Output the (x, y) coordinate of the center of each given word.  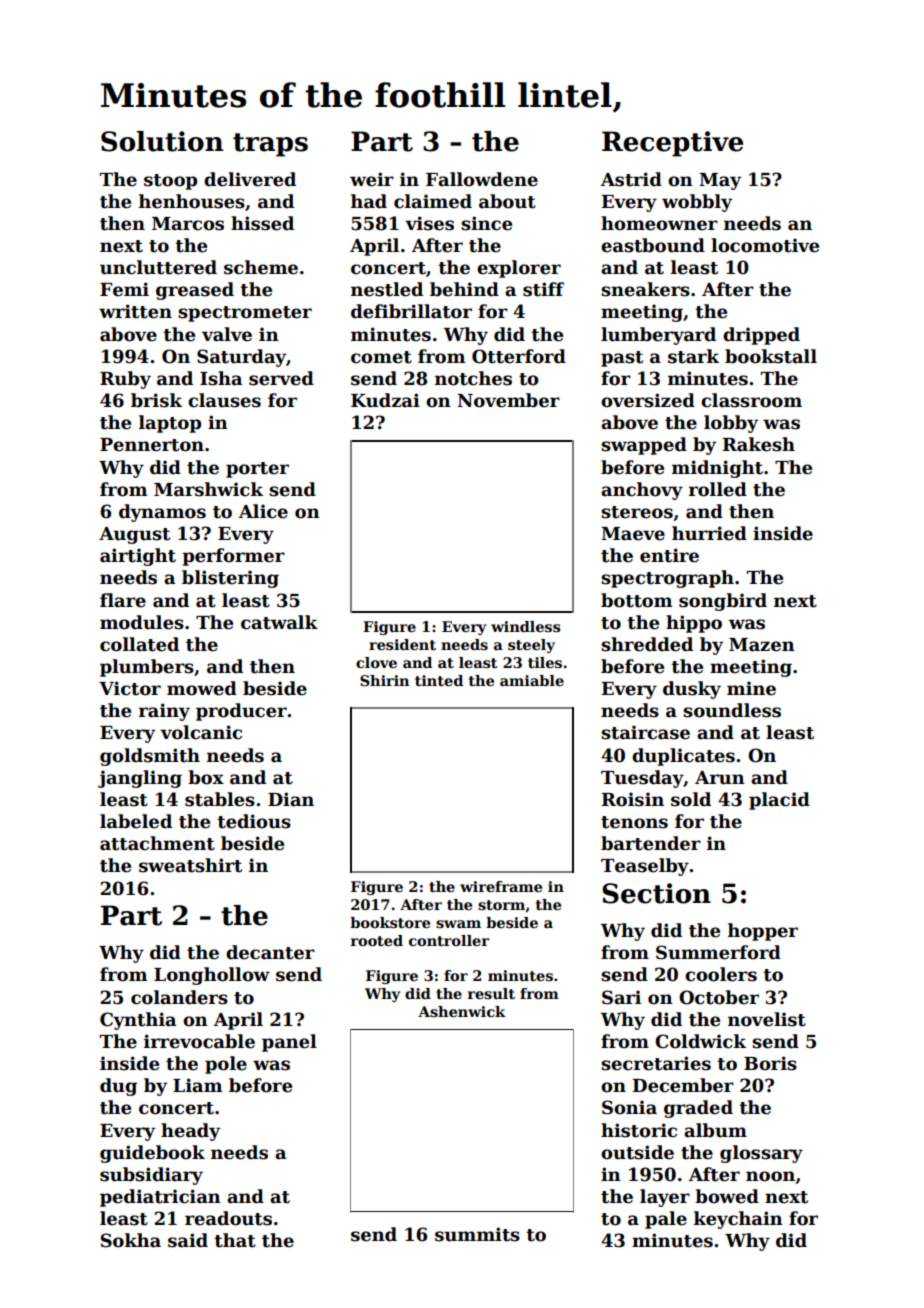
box (206, 777)
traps (270, 145)
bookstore (390, 922)
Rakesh (759, 444)
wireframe (501, 886)
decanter (270, 952)
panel (289, 1043)
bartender (651, 843)
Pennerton (152, 445)
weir (372, 179)
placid (779, 801)
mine (751, 688)
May (720, 181)
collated (139, 644)
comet (381, 357)
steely (531, 646)
